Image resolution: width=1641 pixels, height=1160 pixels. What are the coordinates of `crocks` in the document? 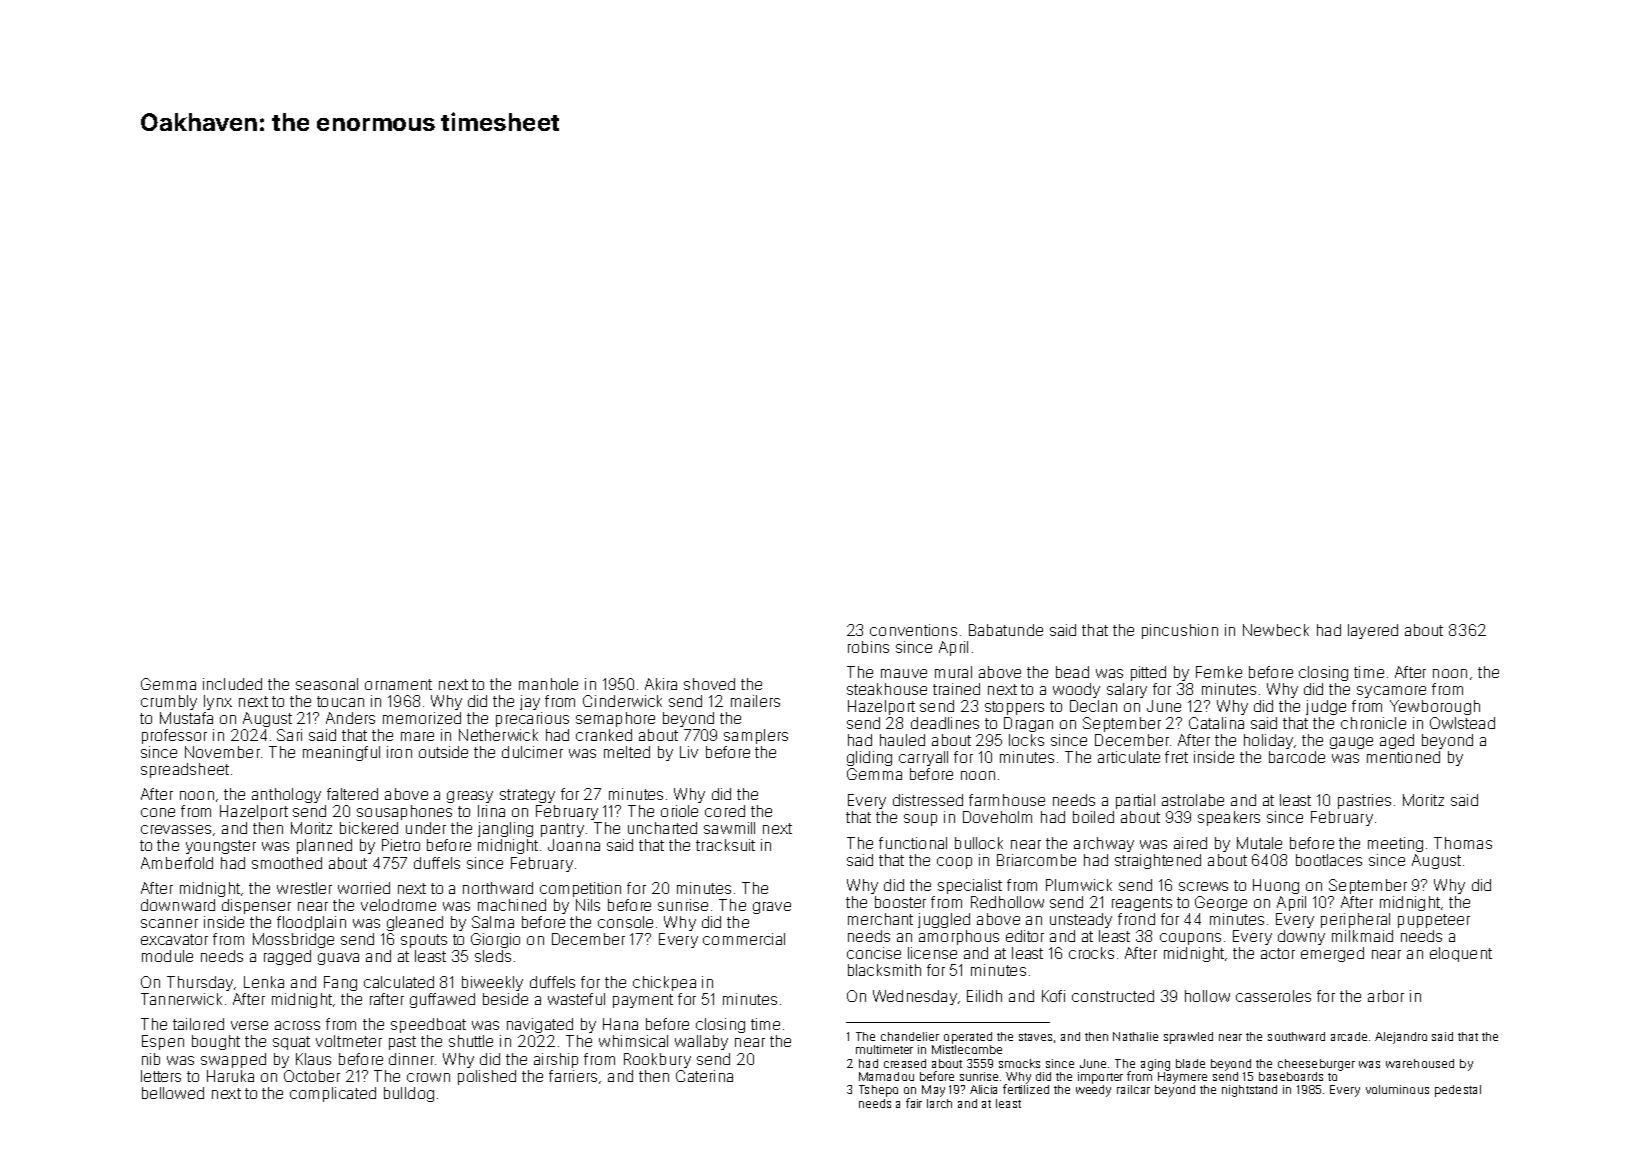 It's located at (1091, 953).
